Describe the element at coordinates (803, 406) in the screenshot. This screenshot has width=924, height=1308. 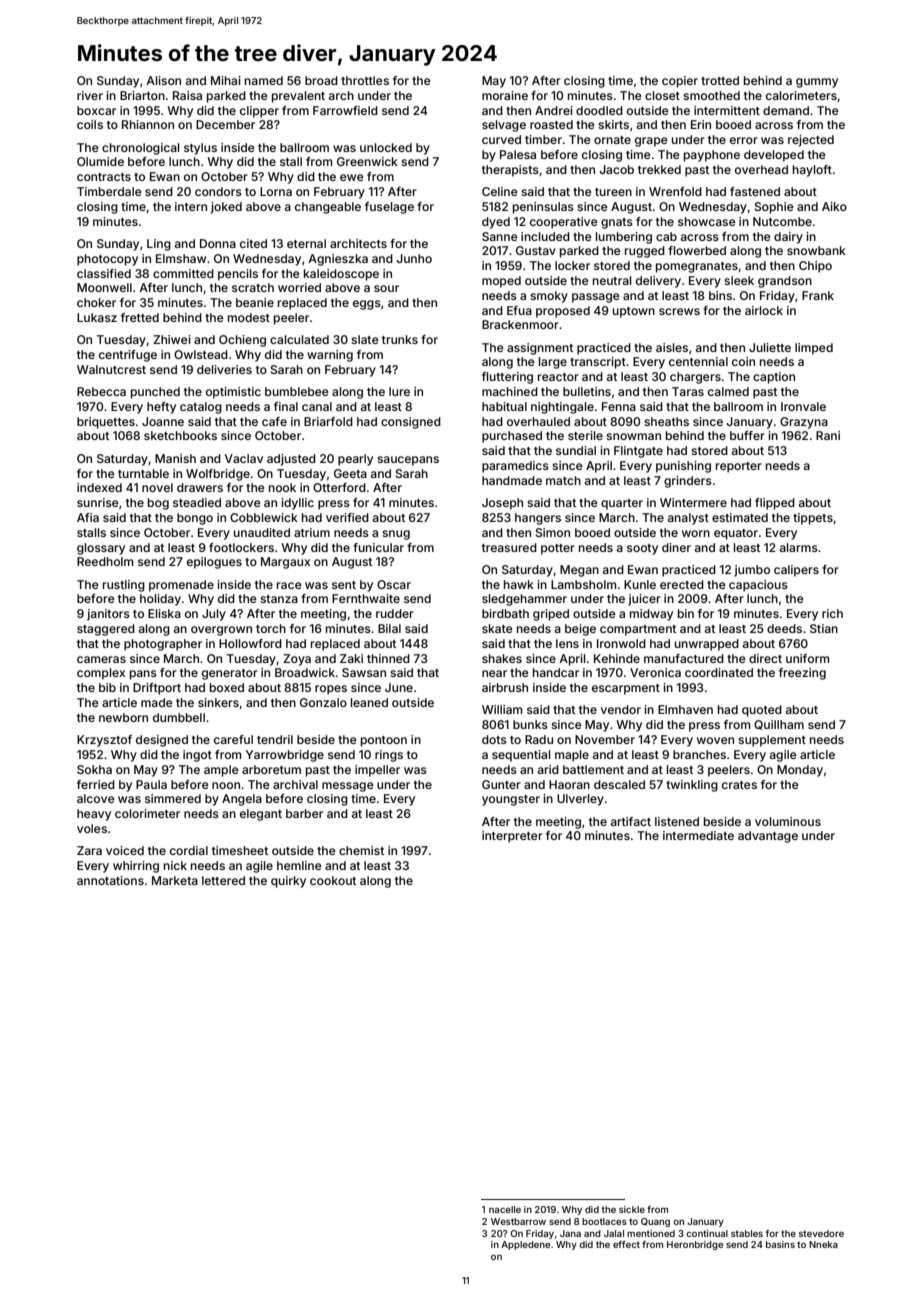
I see `Ironvale` at that location.
